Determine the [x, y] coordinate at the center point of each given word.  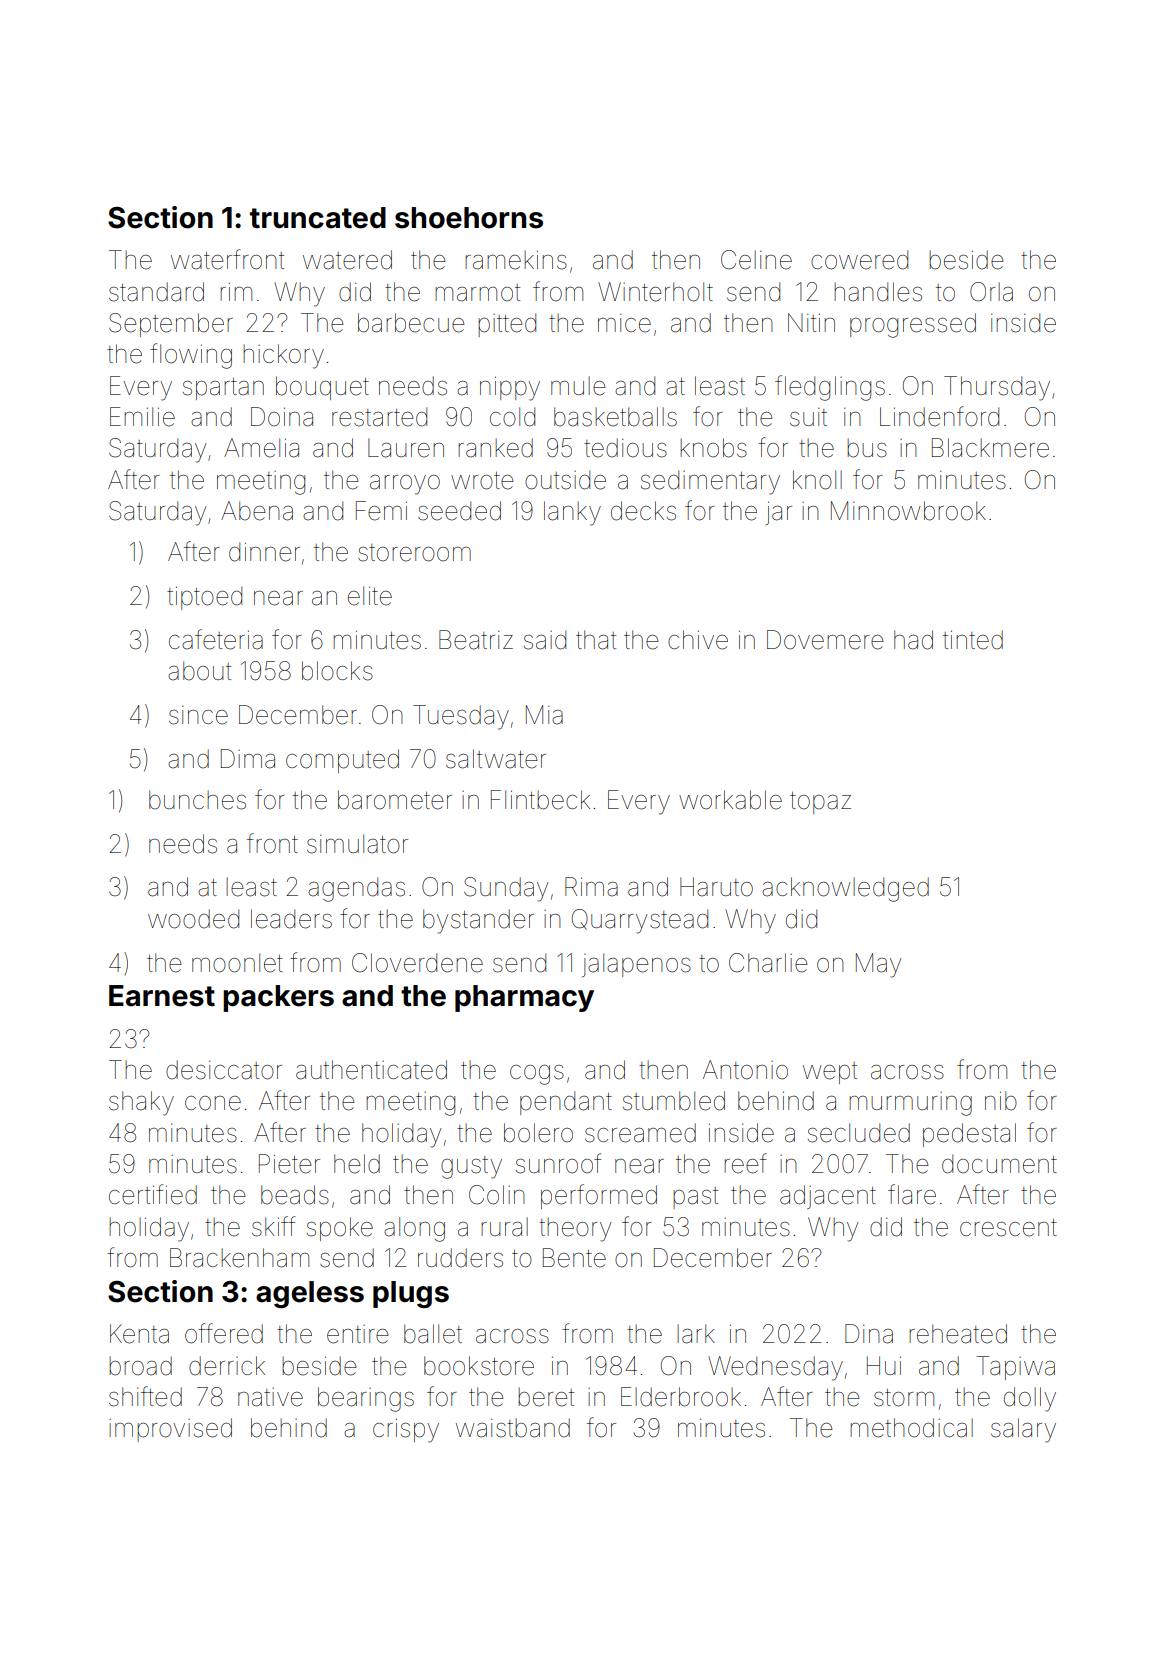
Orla [991, 292]
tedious [625, 448]
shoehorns [469, 218]
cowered [859, 260]
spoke [340, 1229]
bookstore [479, 1366]
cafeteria [216, 639]
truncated [318, 218]
